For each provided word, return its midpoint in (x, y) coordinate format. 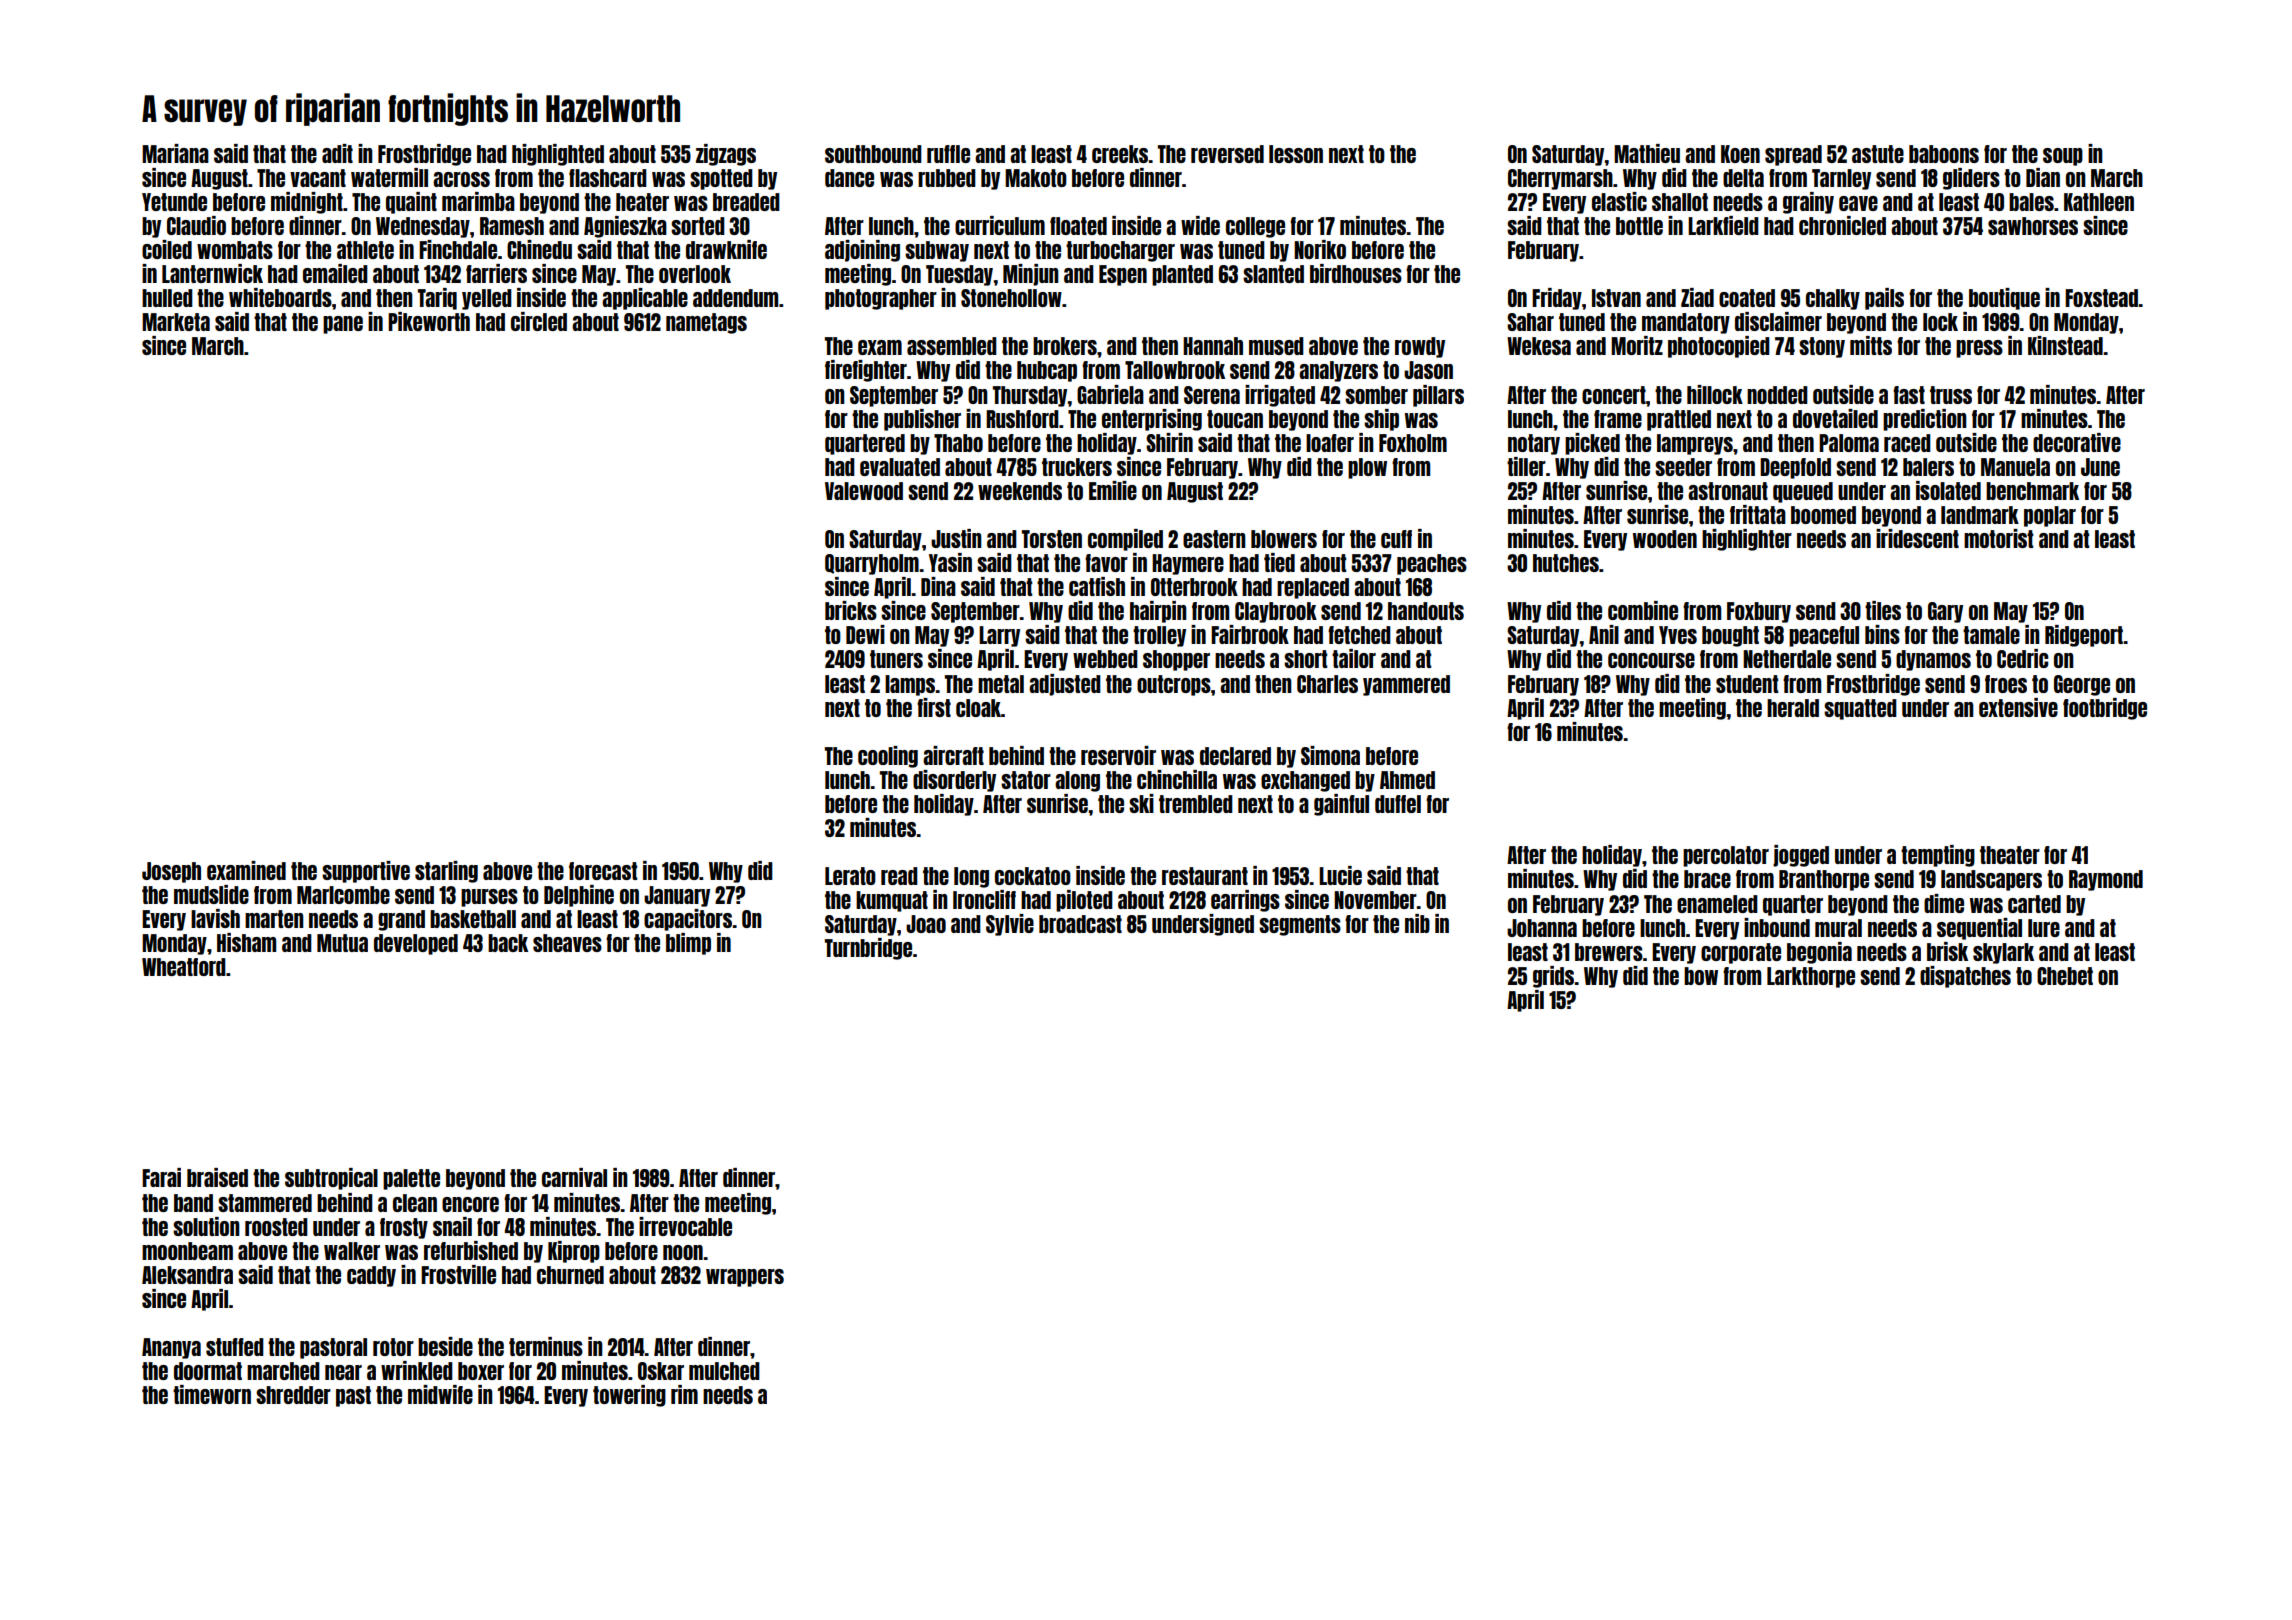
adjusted (1065, 685)
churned (570, 1275)
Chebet (2065, 976)
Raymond (2106, 880)
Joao (926, 924)
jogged (1801, 856)
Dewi (865, 634)
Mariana (175, 153)
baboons (1944, 154)
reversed (1227, 154)
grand (401, 920)
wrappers (745, 1278)
